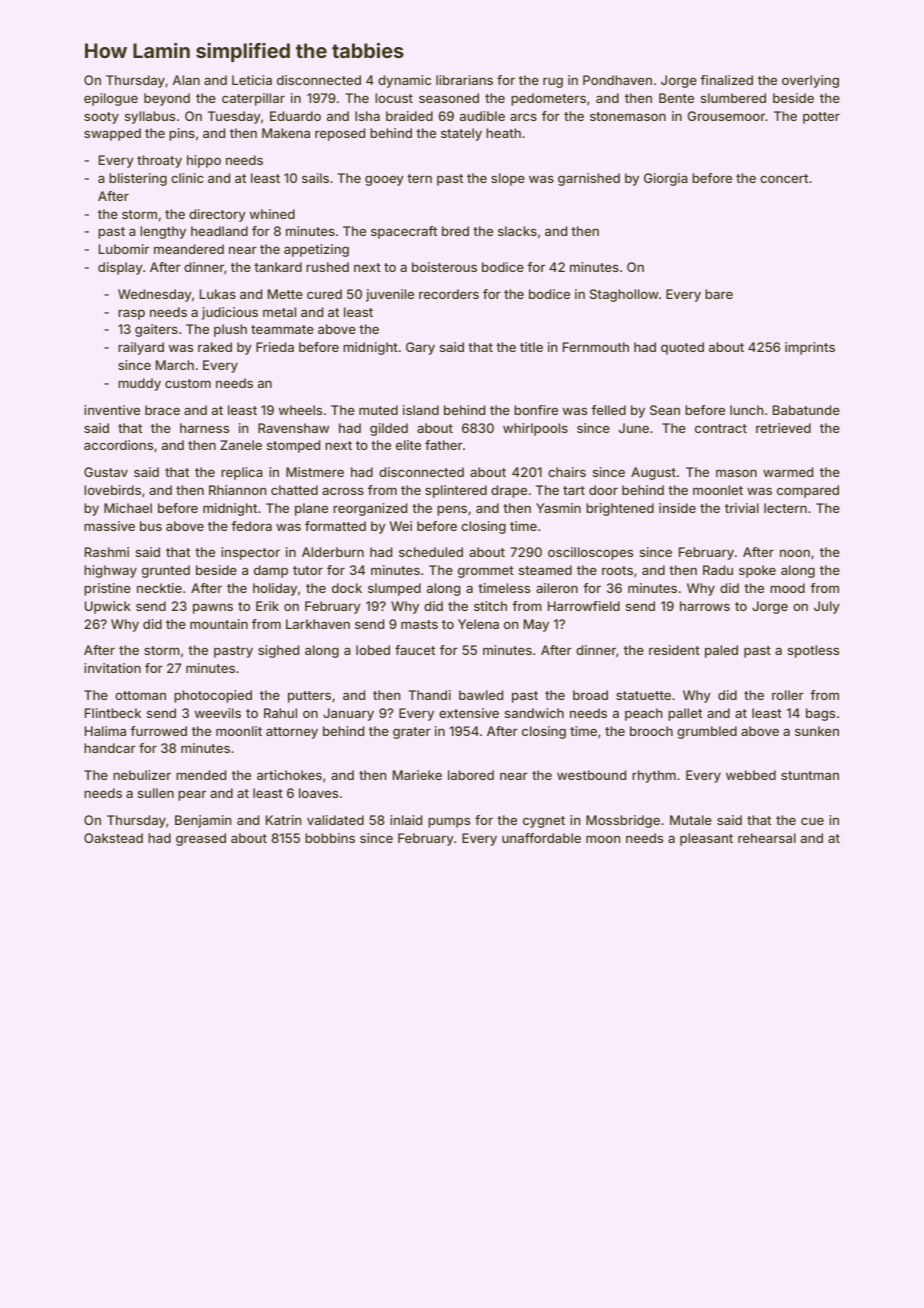  I want to click on pleasant, so click(706, 839).
